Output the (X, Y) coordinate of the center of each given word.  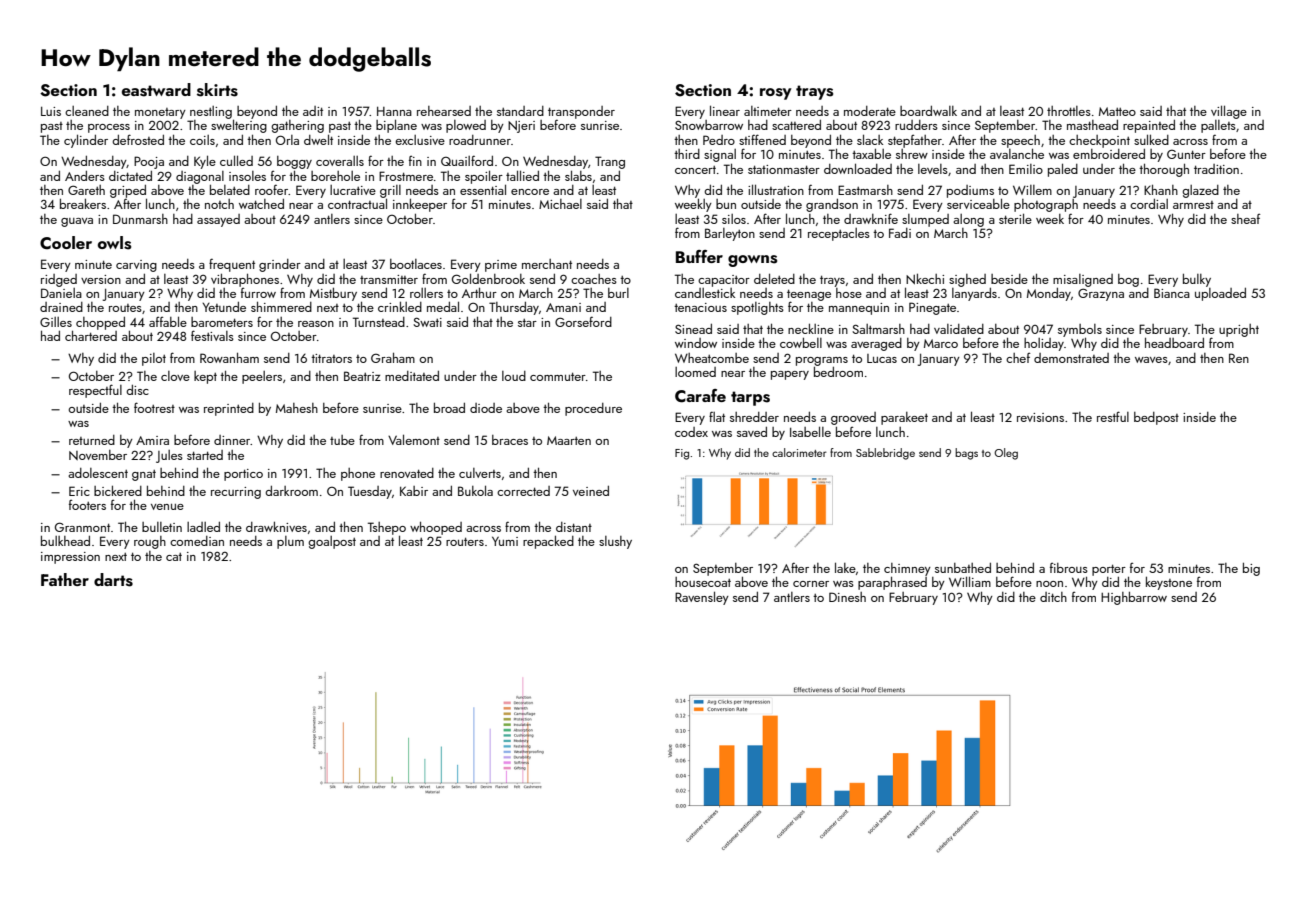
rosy (776, 94)
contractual (357, 204)
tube (342, 440)
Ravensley (702, 598)
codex (691, 432)
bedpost (1156, 418)
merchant (547, 264)
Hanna (394, 111)
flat (717, 416)
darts (113, 580)
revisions (1040, 417)
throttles (1069, 111)
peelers (262, 377)
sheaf (1245, 218)
